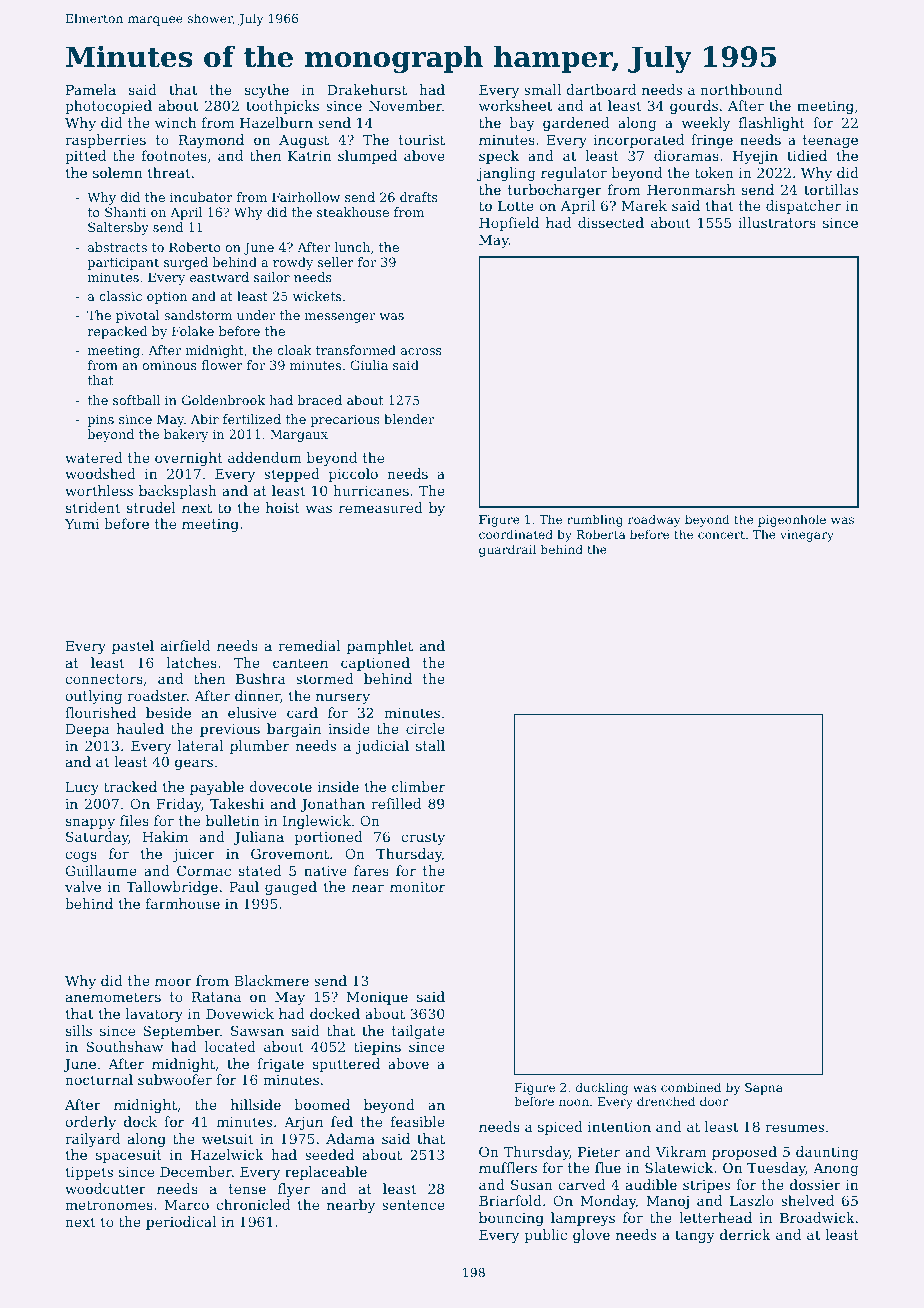  What do you see at coordinates (827, 1153) in the page?
I see `daunting` at bounding box center [827, 1153].
